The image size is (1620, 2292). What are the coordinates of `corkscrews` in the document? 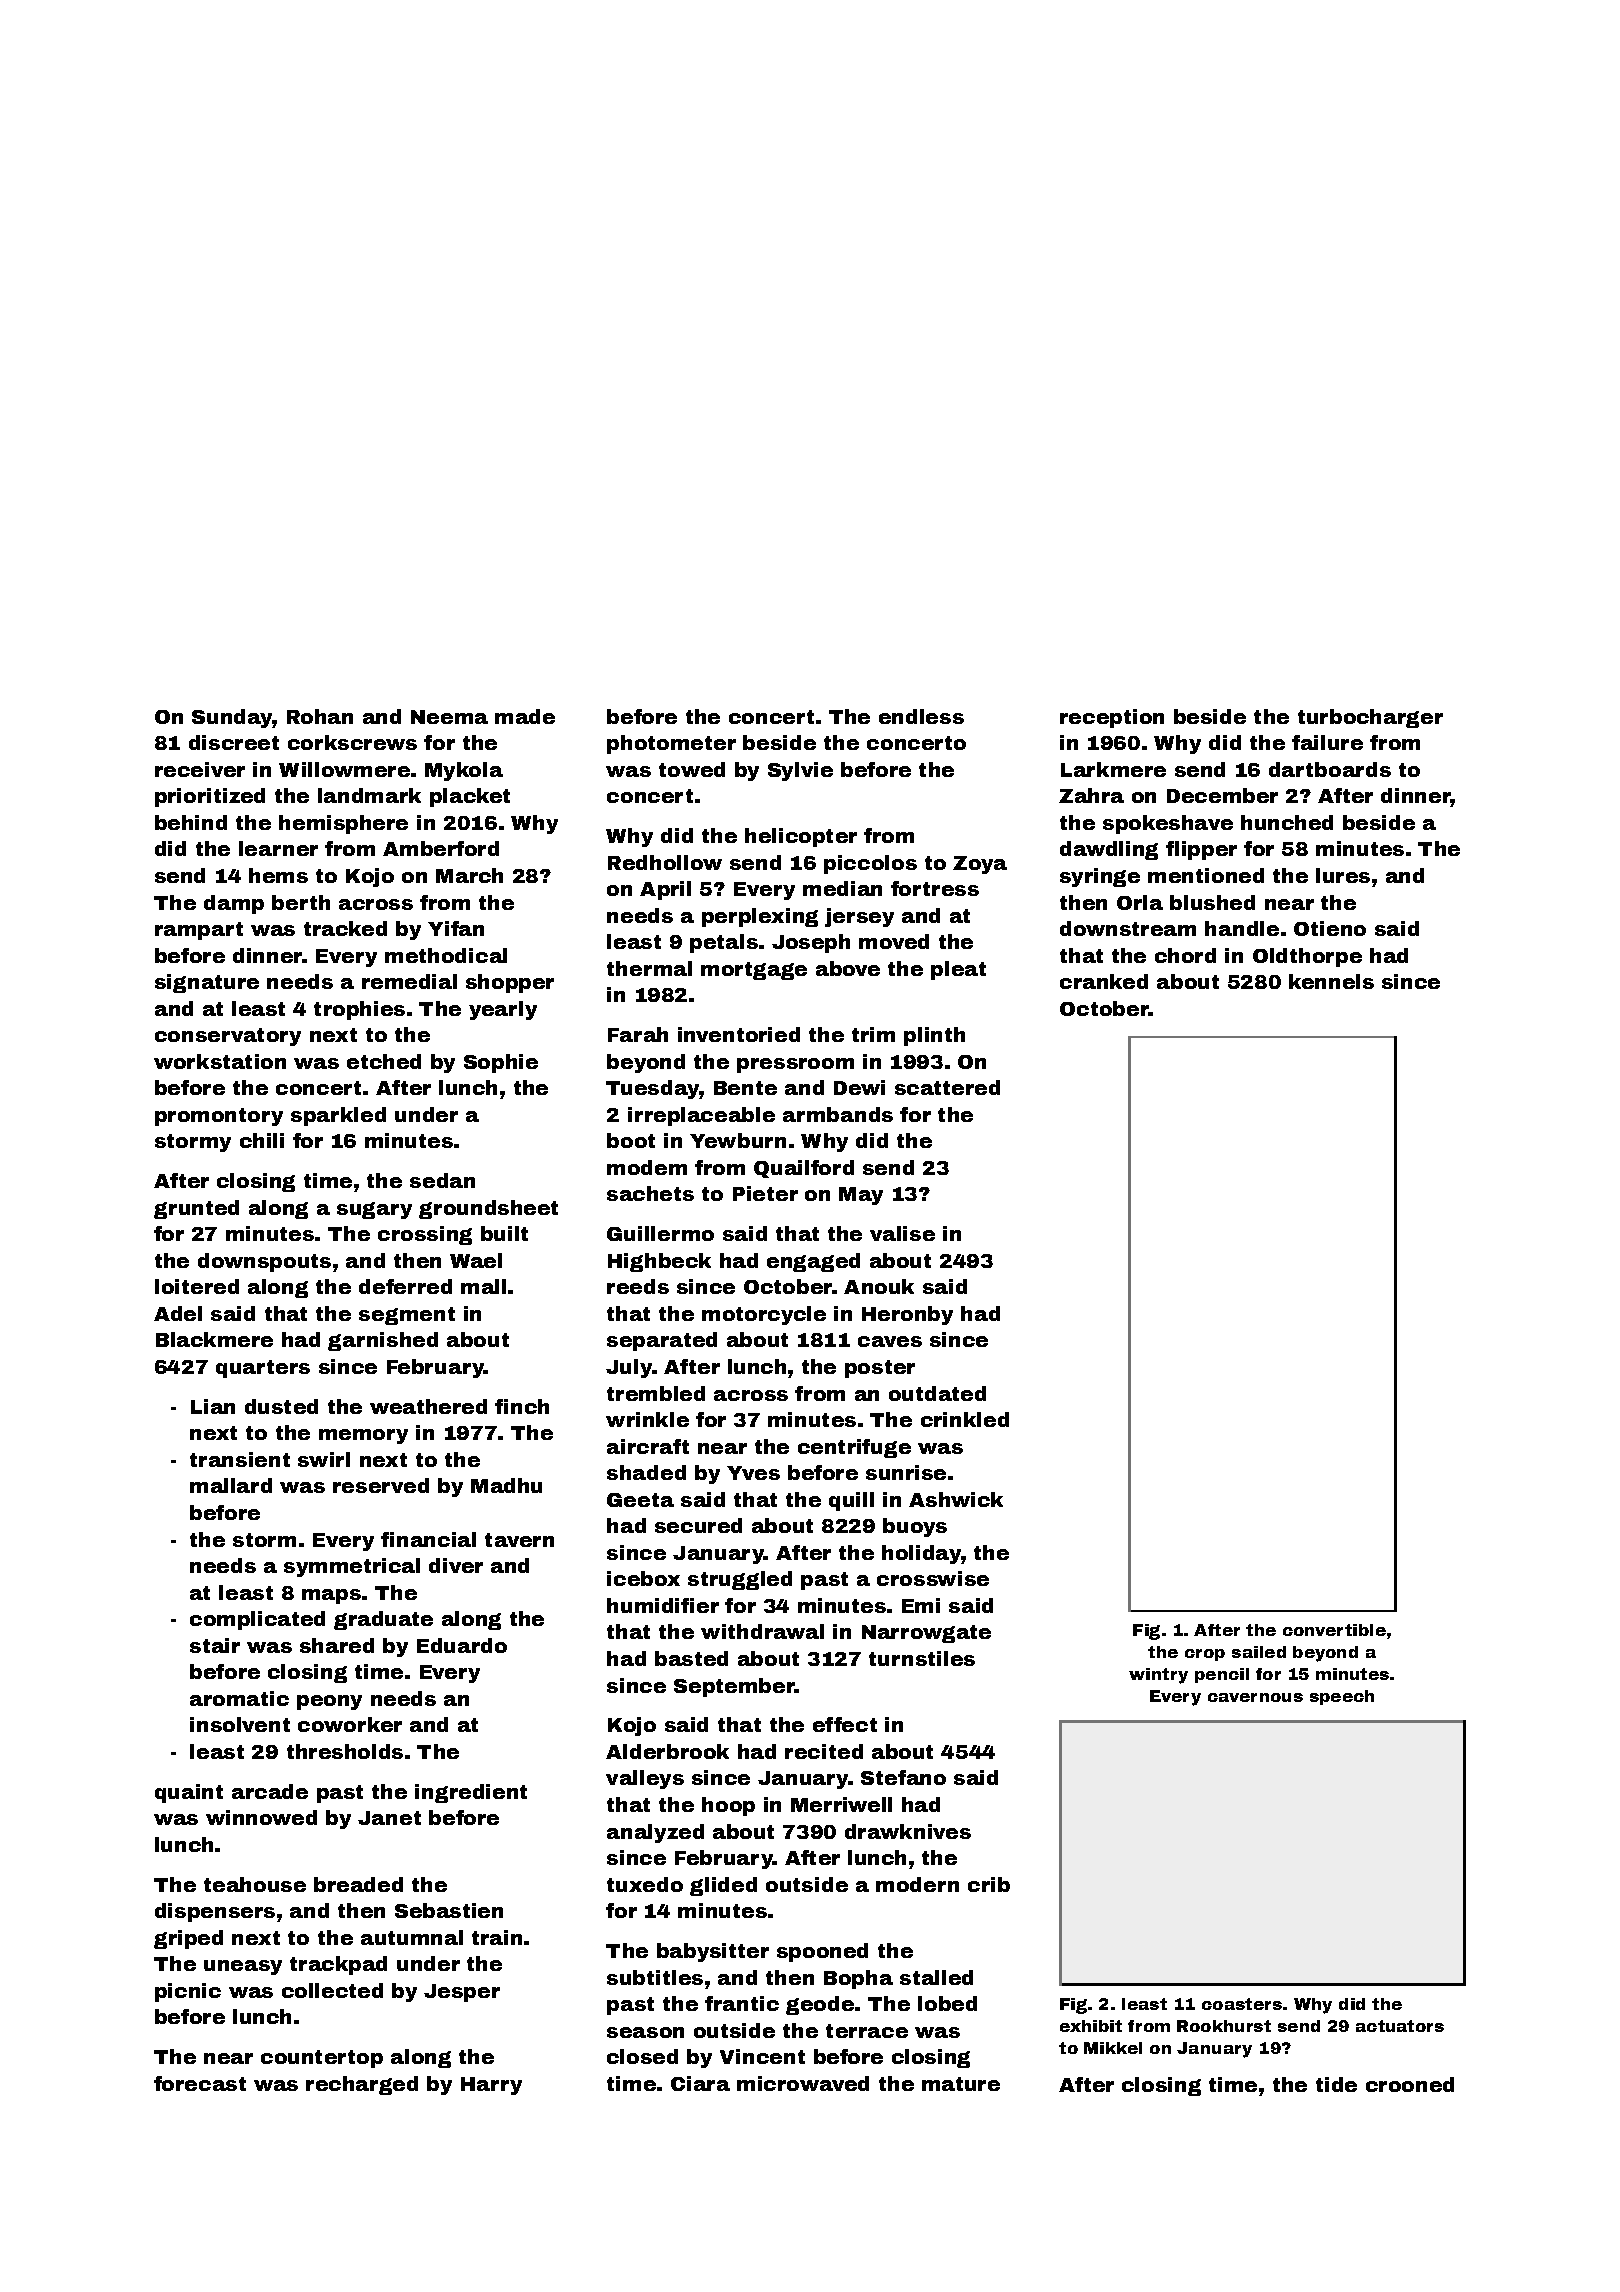 It's located at (352, 742).
